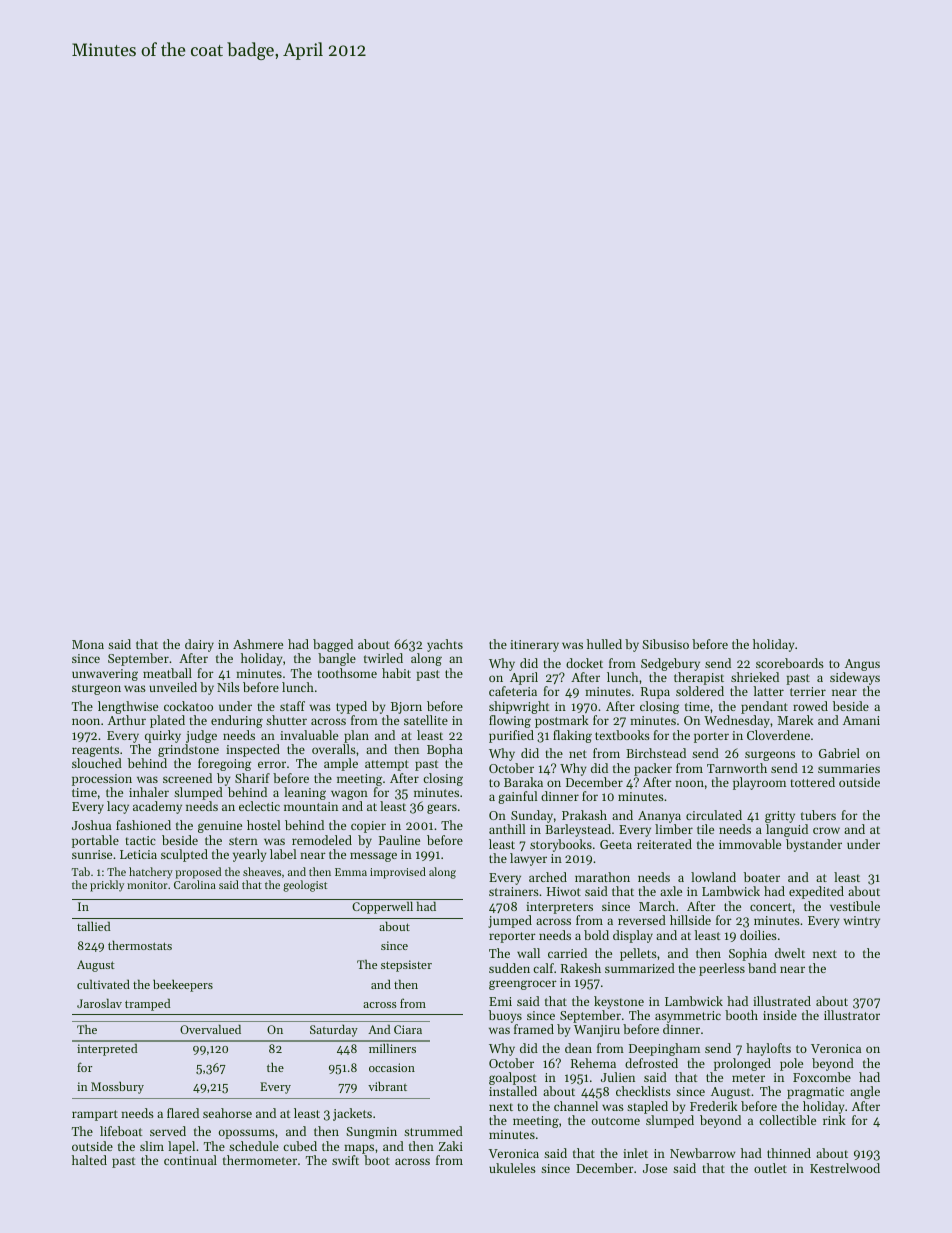  Describe the element at coordinates (368, 827) in the screenshot. I see `copier` at that location.
